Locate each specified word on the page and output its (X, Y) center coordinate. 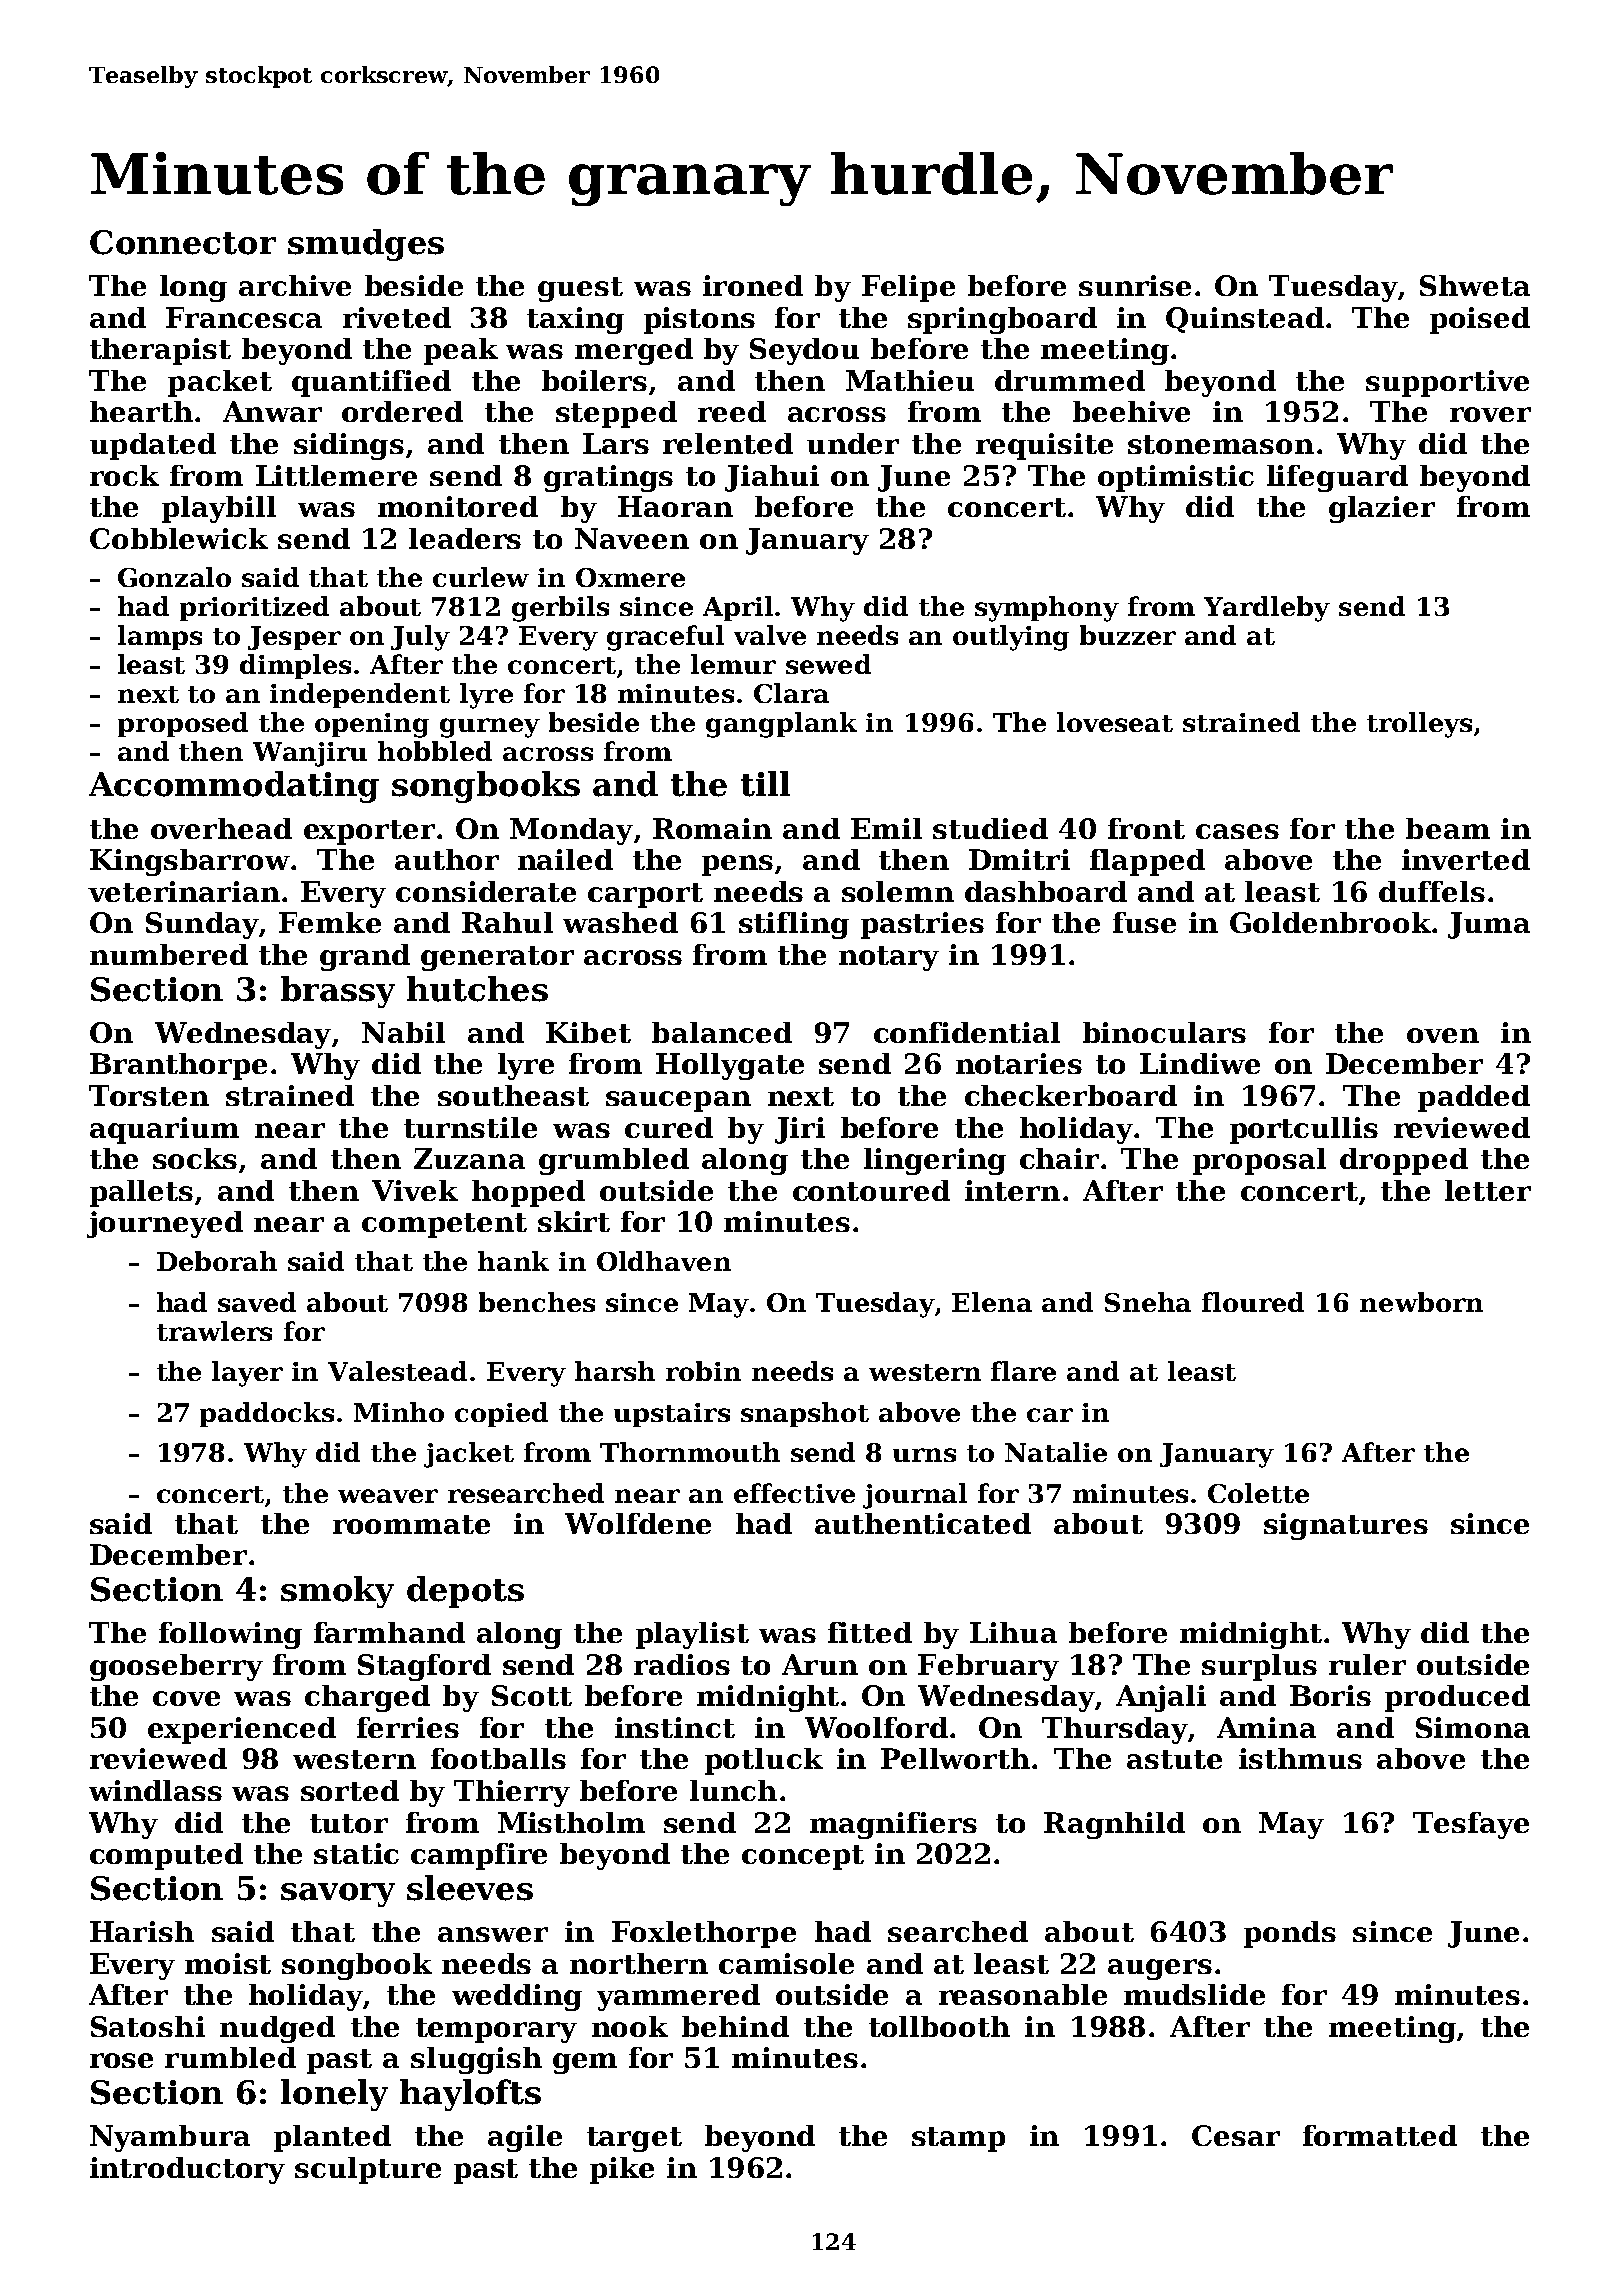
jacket (469, 1455)
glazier (1382, 509)
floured (1253, 1302)
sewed (828, 664)
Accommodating (234, 787)
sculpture (368, 2170)
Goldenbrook (1330, 922)
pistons (699, 320)
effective (794, 1493)
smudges (366, 245)
